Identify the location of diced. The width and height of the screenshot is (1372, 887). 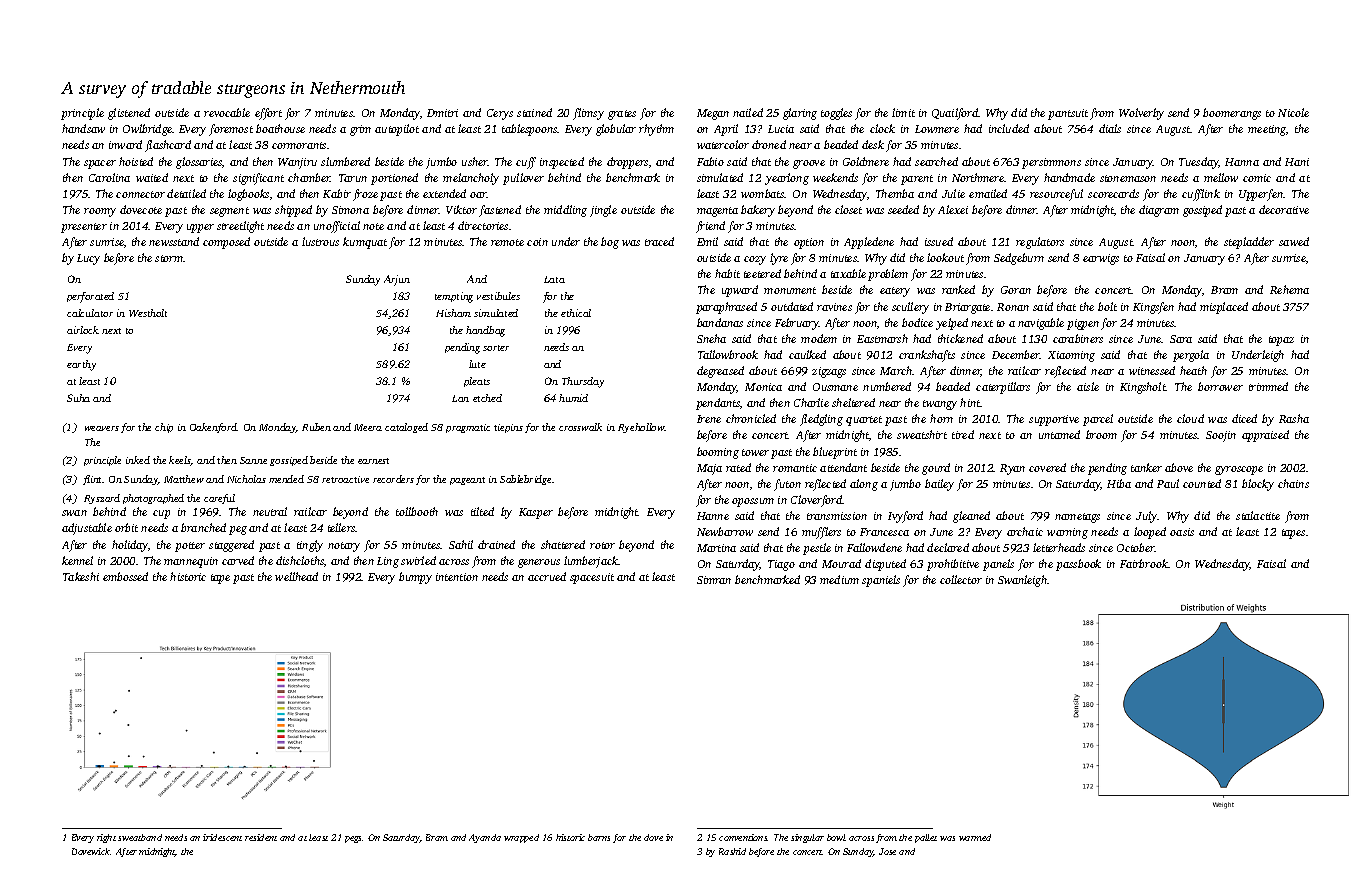
(1244, 418).
